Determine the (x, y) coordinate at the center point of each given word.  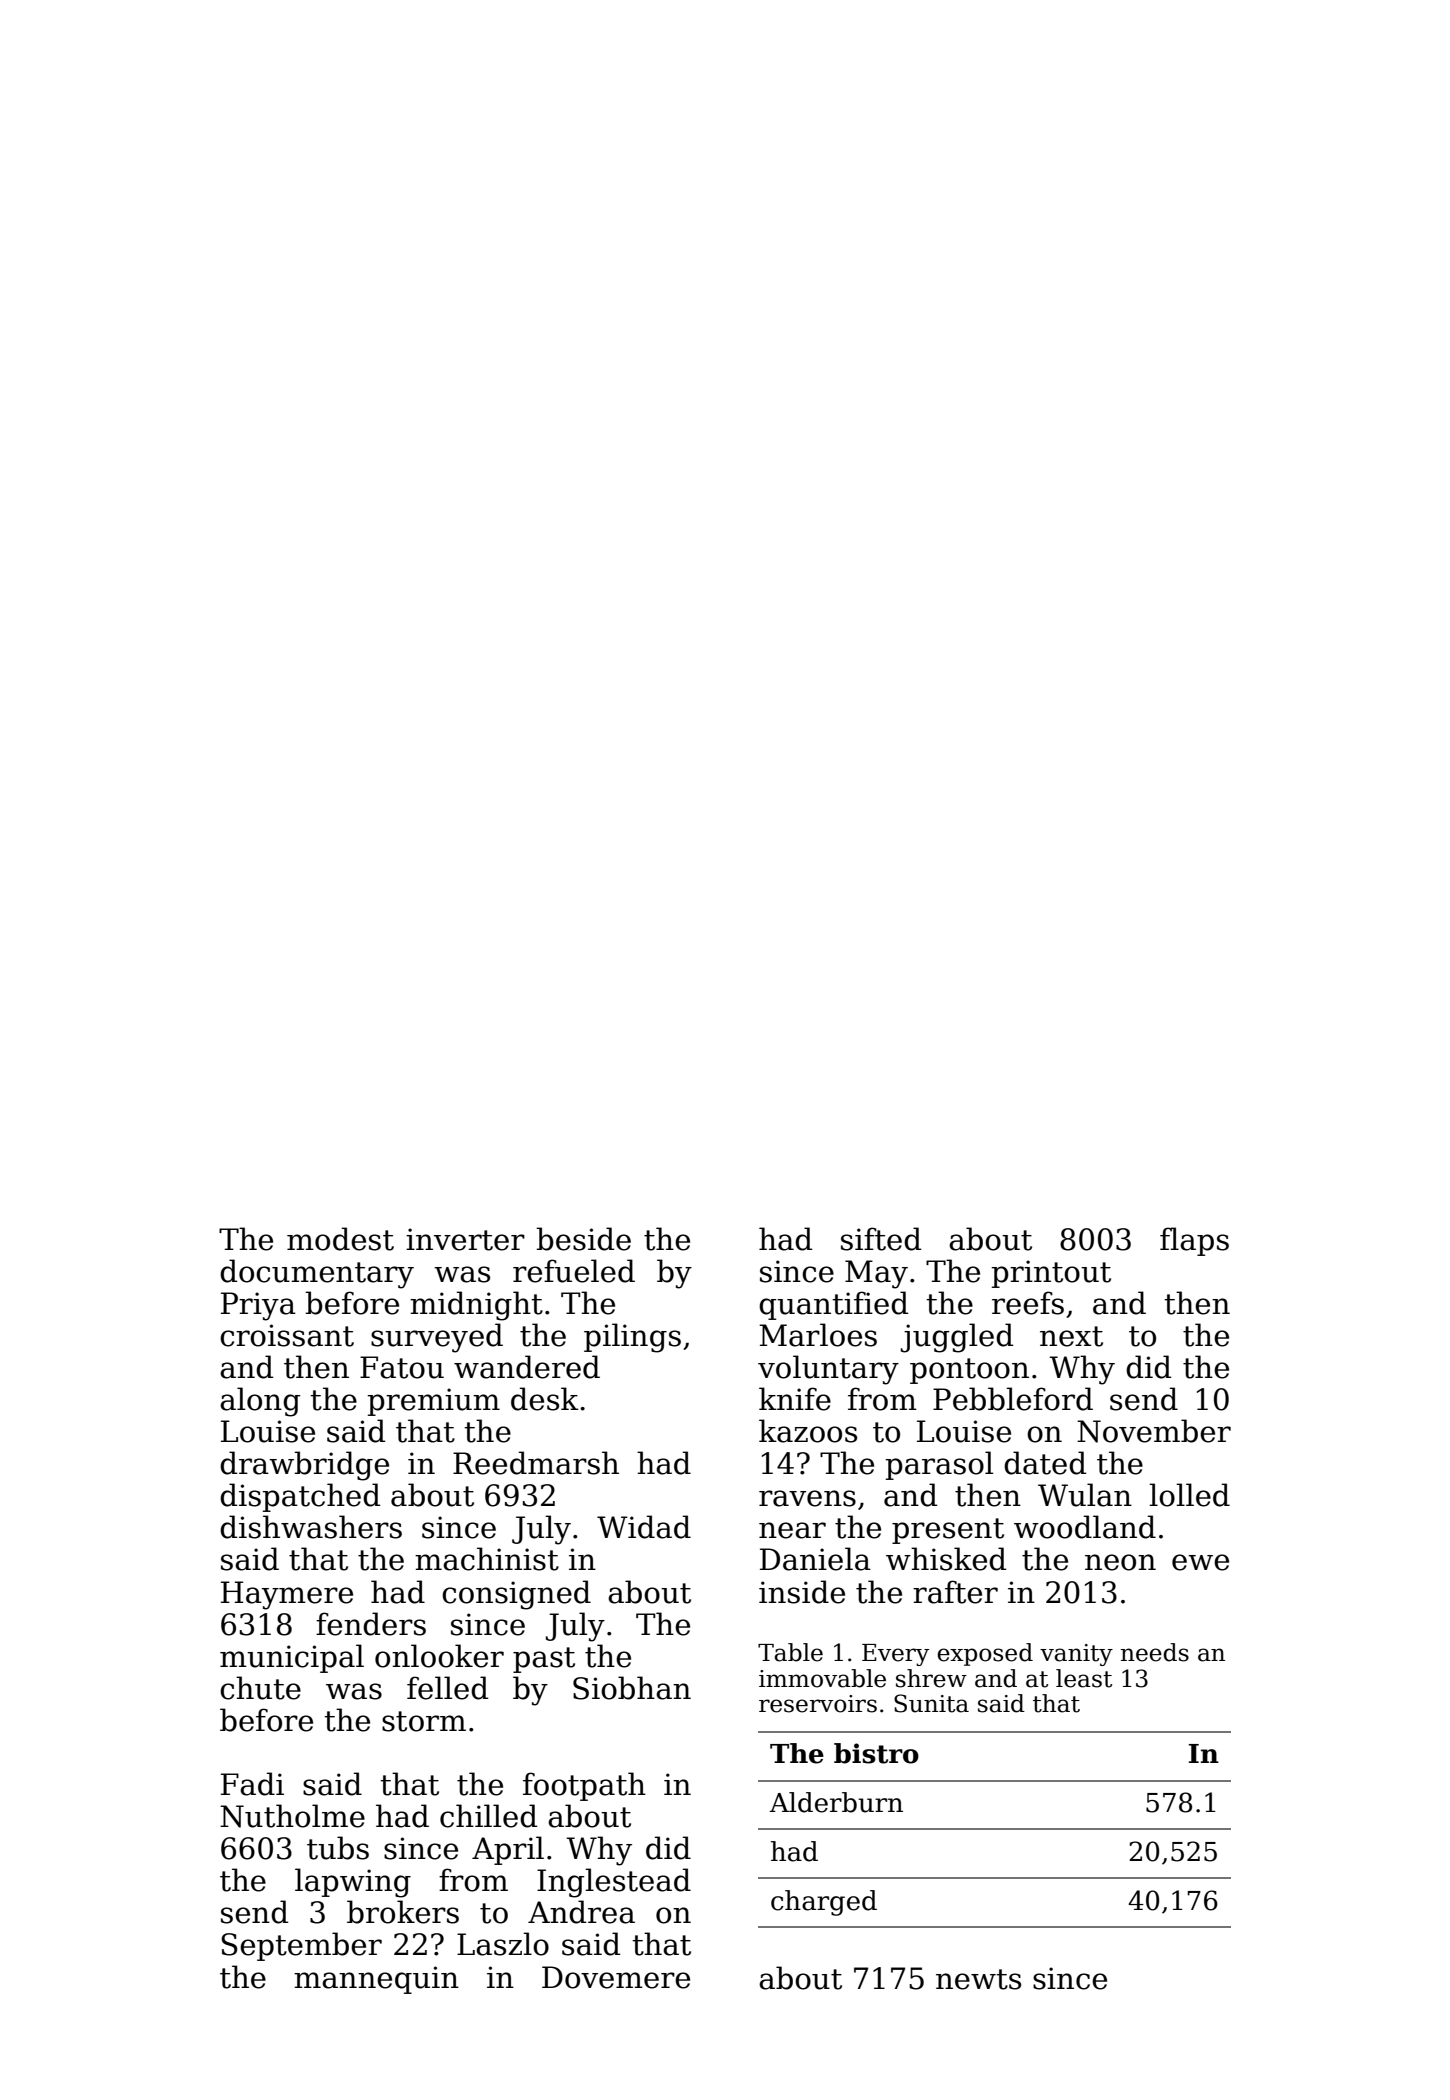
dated (1045, 1463)
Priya (258, 1306)
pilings (632, 1338)
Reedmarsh (536, 1463)
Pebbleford (1013, 1399)
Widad (644, 1527)
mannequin (376, 1980)
